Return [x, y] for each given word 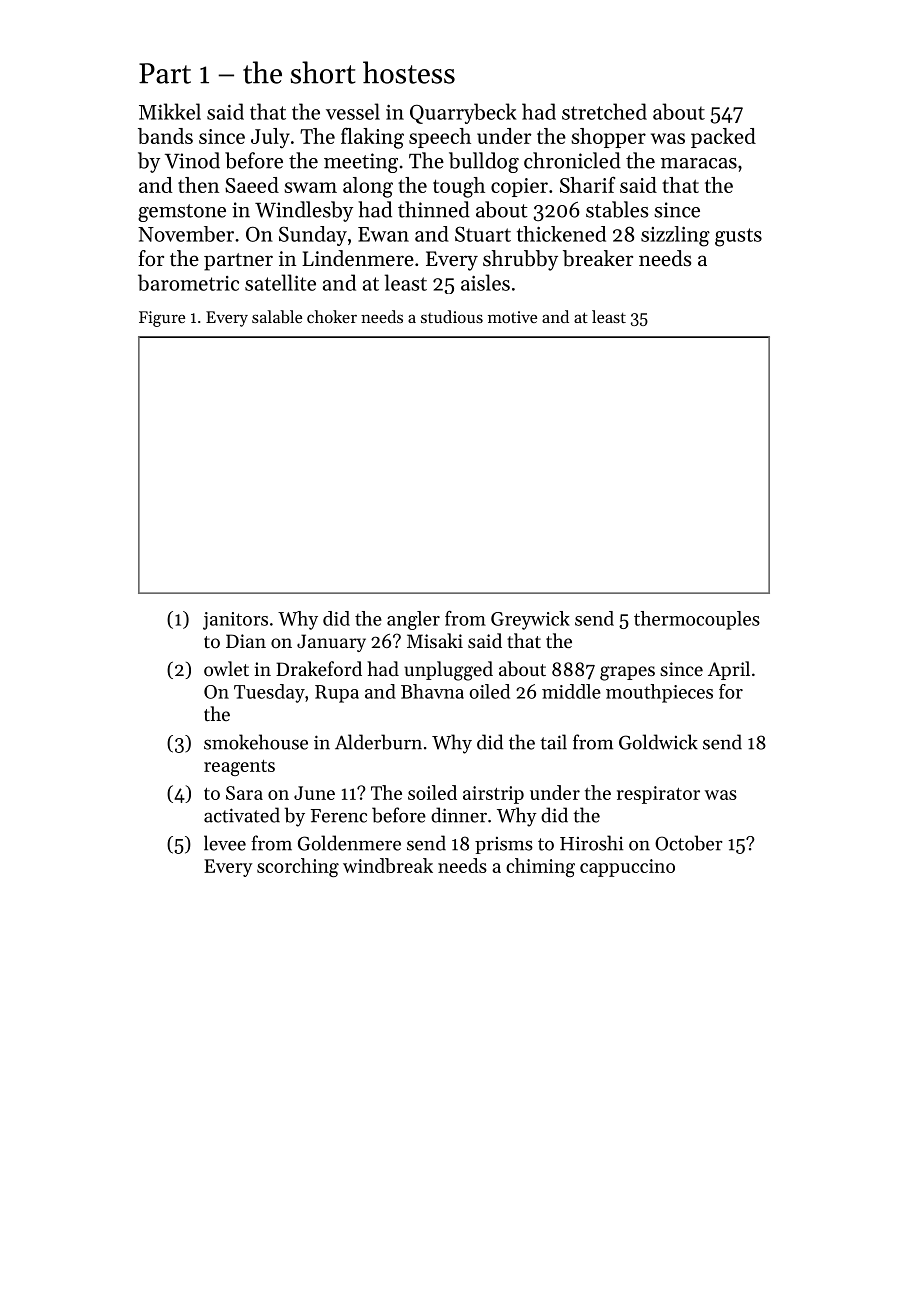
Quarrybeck [463, 113]
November [186, 234]
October [689, 843]
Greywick [530, 620]
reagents [239, 768]
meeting [361, 163]
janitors [235, 621]
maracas [699, 163]
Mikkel [170, 111]
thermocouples [697, 620]
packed [723, 138]
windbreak [388, 865]
